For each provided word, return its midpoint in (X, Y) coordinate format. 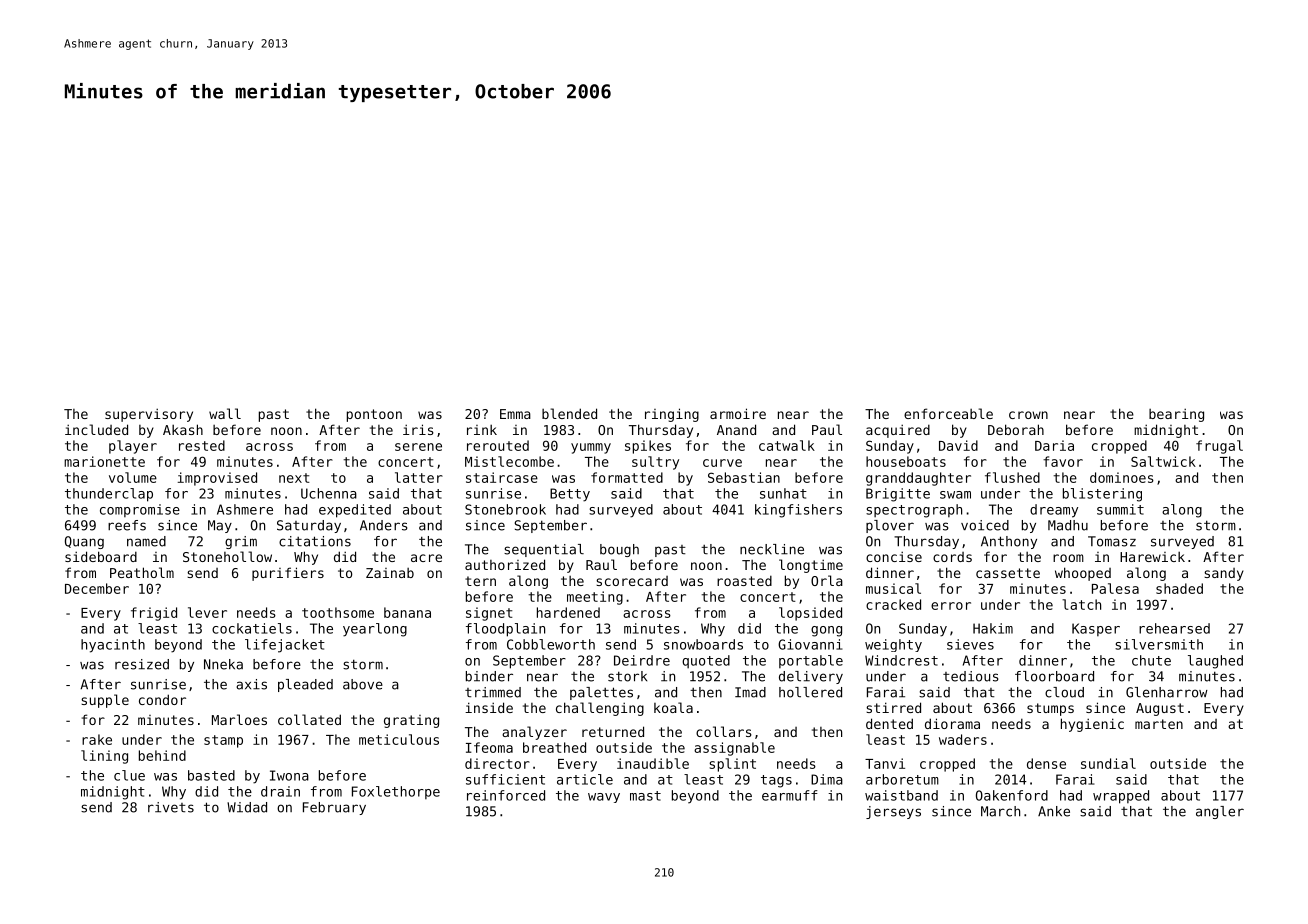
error (951, 606)
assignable (734, 749)
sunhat (783, 493)
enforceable (948, 413)
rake (97, 739)
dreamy (1054, 511)
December (97, 588)
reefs (127, 525)
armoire (738, 413)
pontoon (374, 415)
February (334, 808)
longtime (811, 566)
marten (1159, 724)
